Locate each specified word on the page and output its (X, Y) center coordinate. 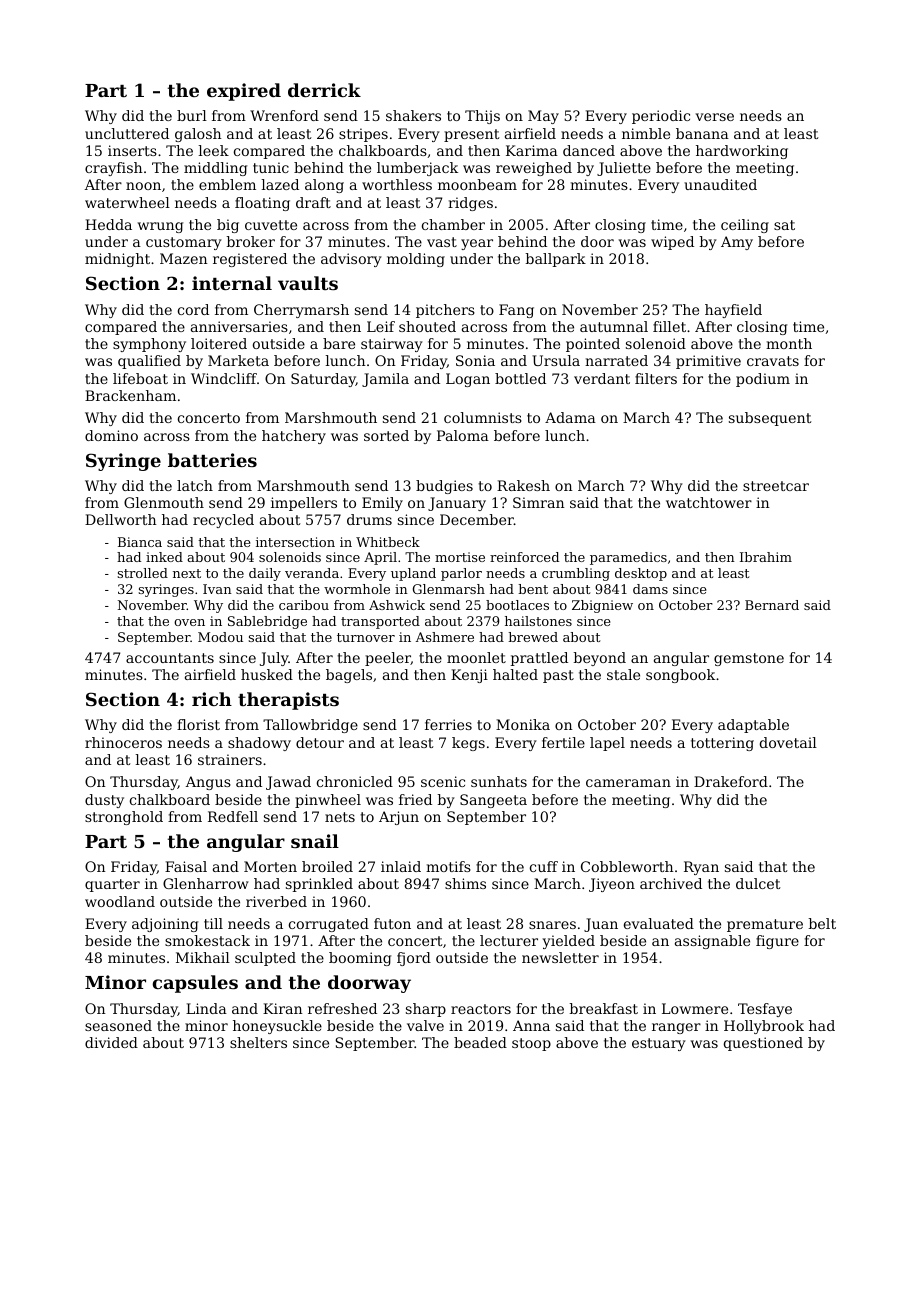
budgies (444, 487)
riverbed (276, 901)
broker (251, 241)
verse (715, 117)
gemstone (749, 659)
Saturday (323, 380)
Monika (523, 724)
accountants (170, 658)
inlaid (401, 866)
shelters (258, 1042)
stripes (363, 135)
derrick (324, 90)
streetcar (776, 486)
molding (416, 260)
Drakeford (731, 781)
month (789, 343)
